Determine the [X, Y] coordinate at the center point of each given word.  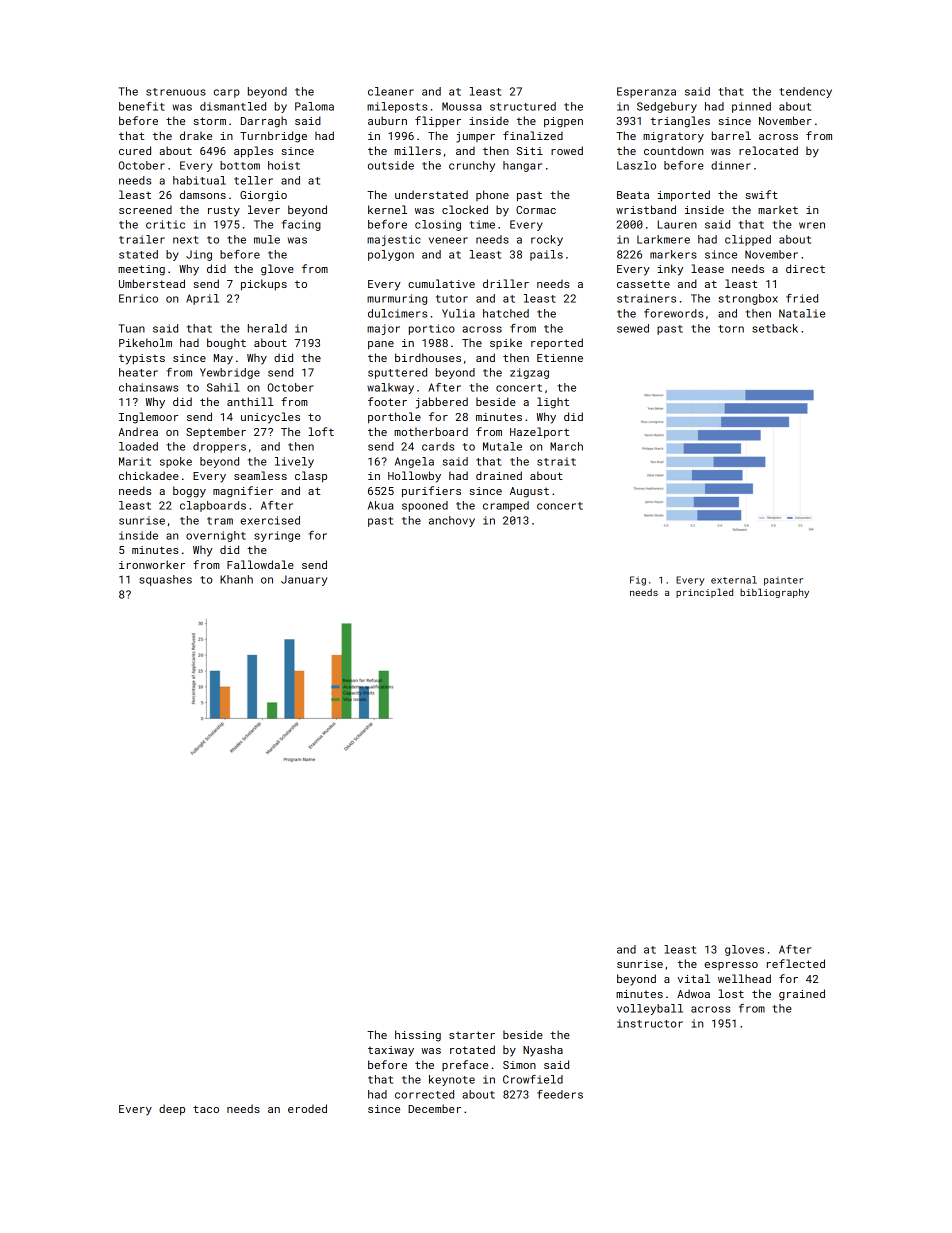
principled [704, 593]
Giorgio [263, 196]
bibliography [774, 593]
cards [438, 446]
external [734, 580]
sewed [633, 328]
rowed [567, 150]
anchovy [452, 521]
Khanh [236, 579]
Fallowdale [260, 564]
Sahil [223, 387]
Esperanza [646, 92]
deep [172, 1110]
